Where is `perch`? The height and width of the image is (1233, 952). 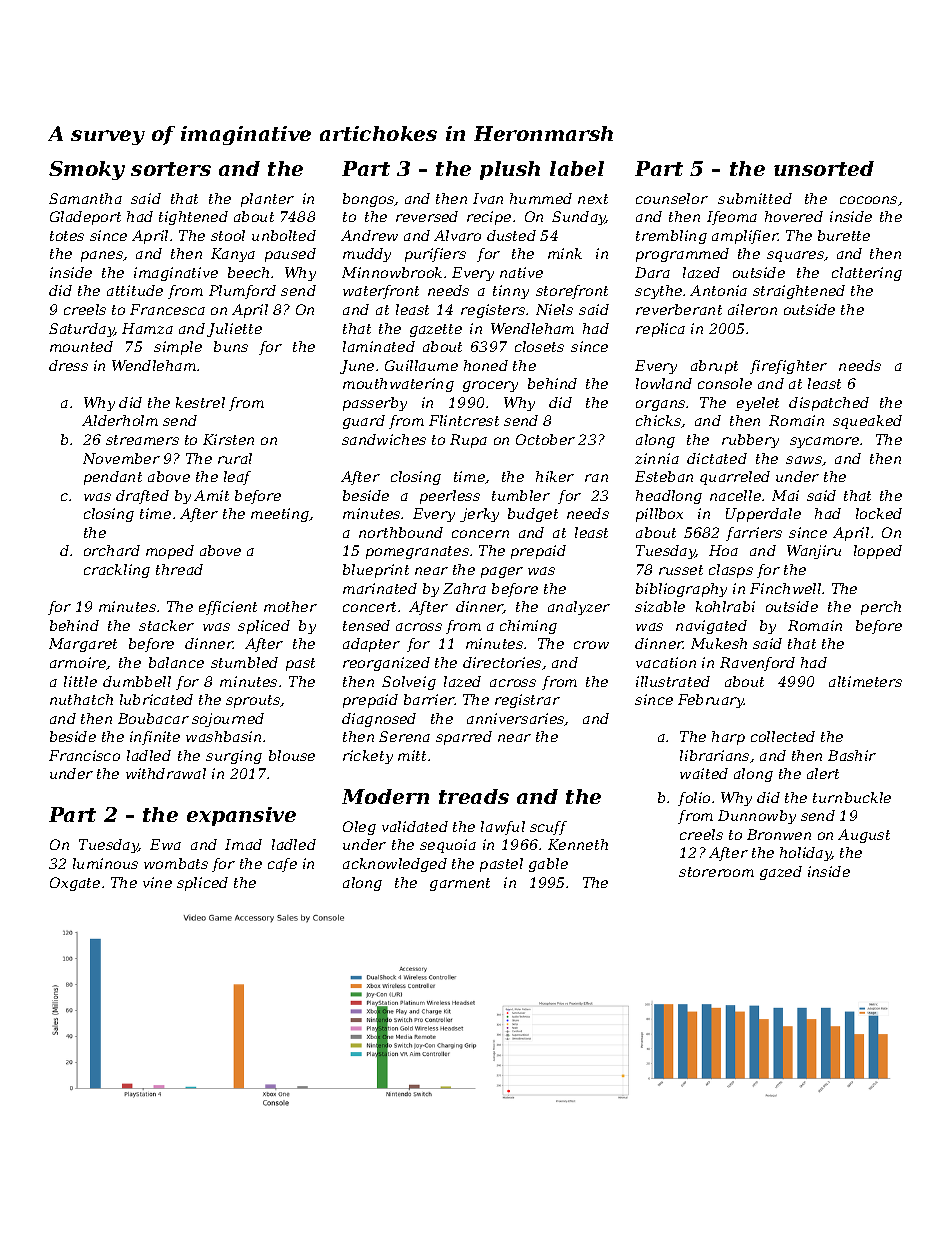
perch is located at coordinates (881, 608).
